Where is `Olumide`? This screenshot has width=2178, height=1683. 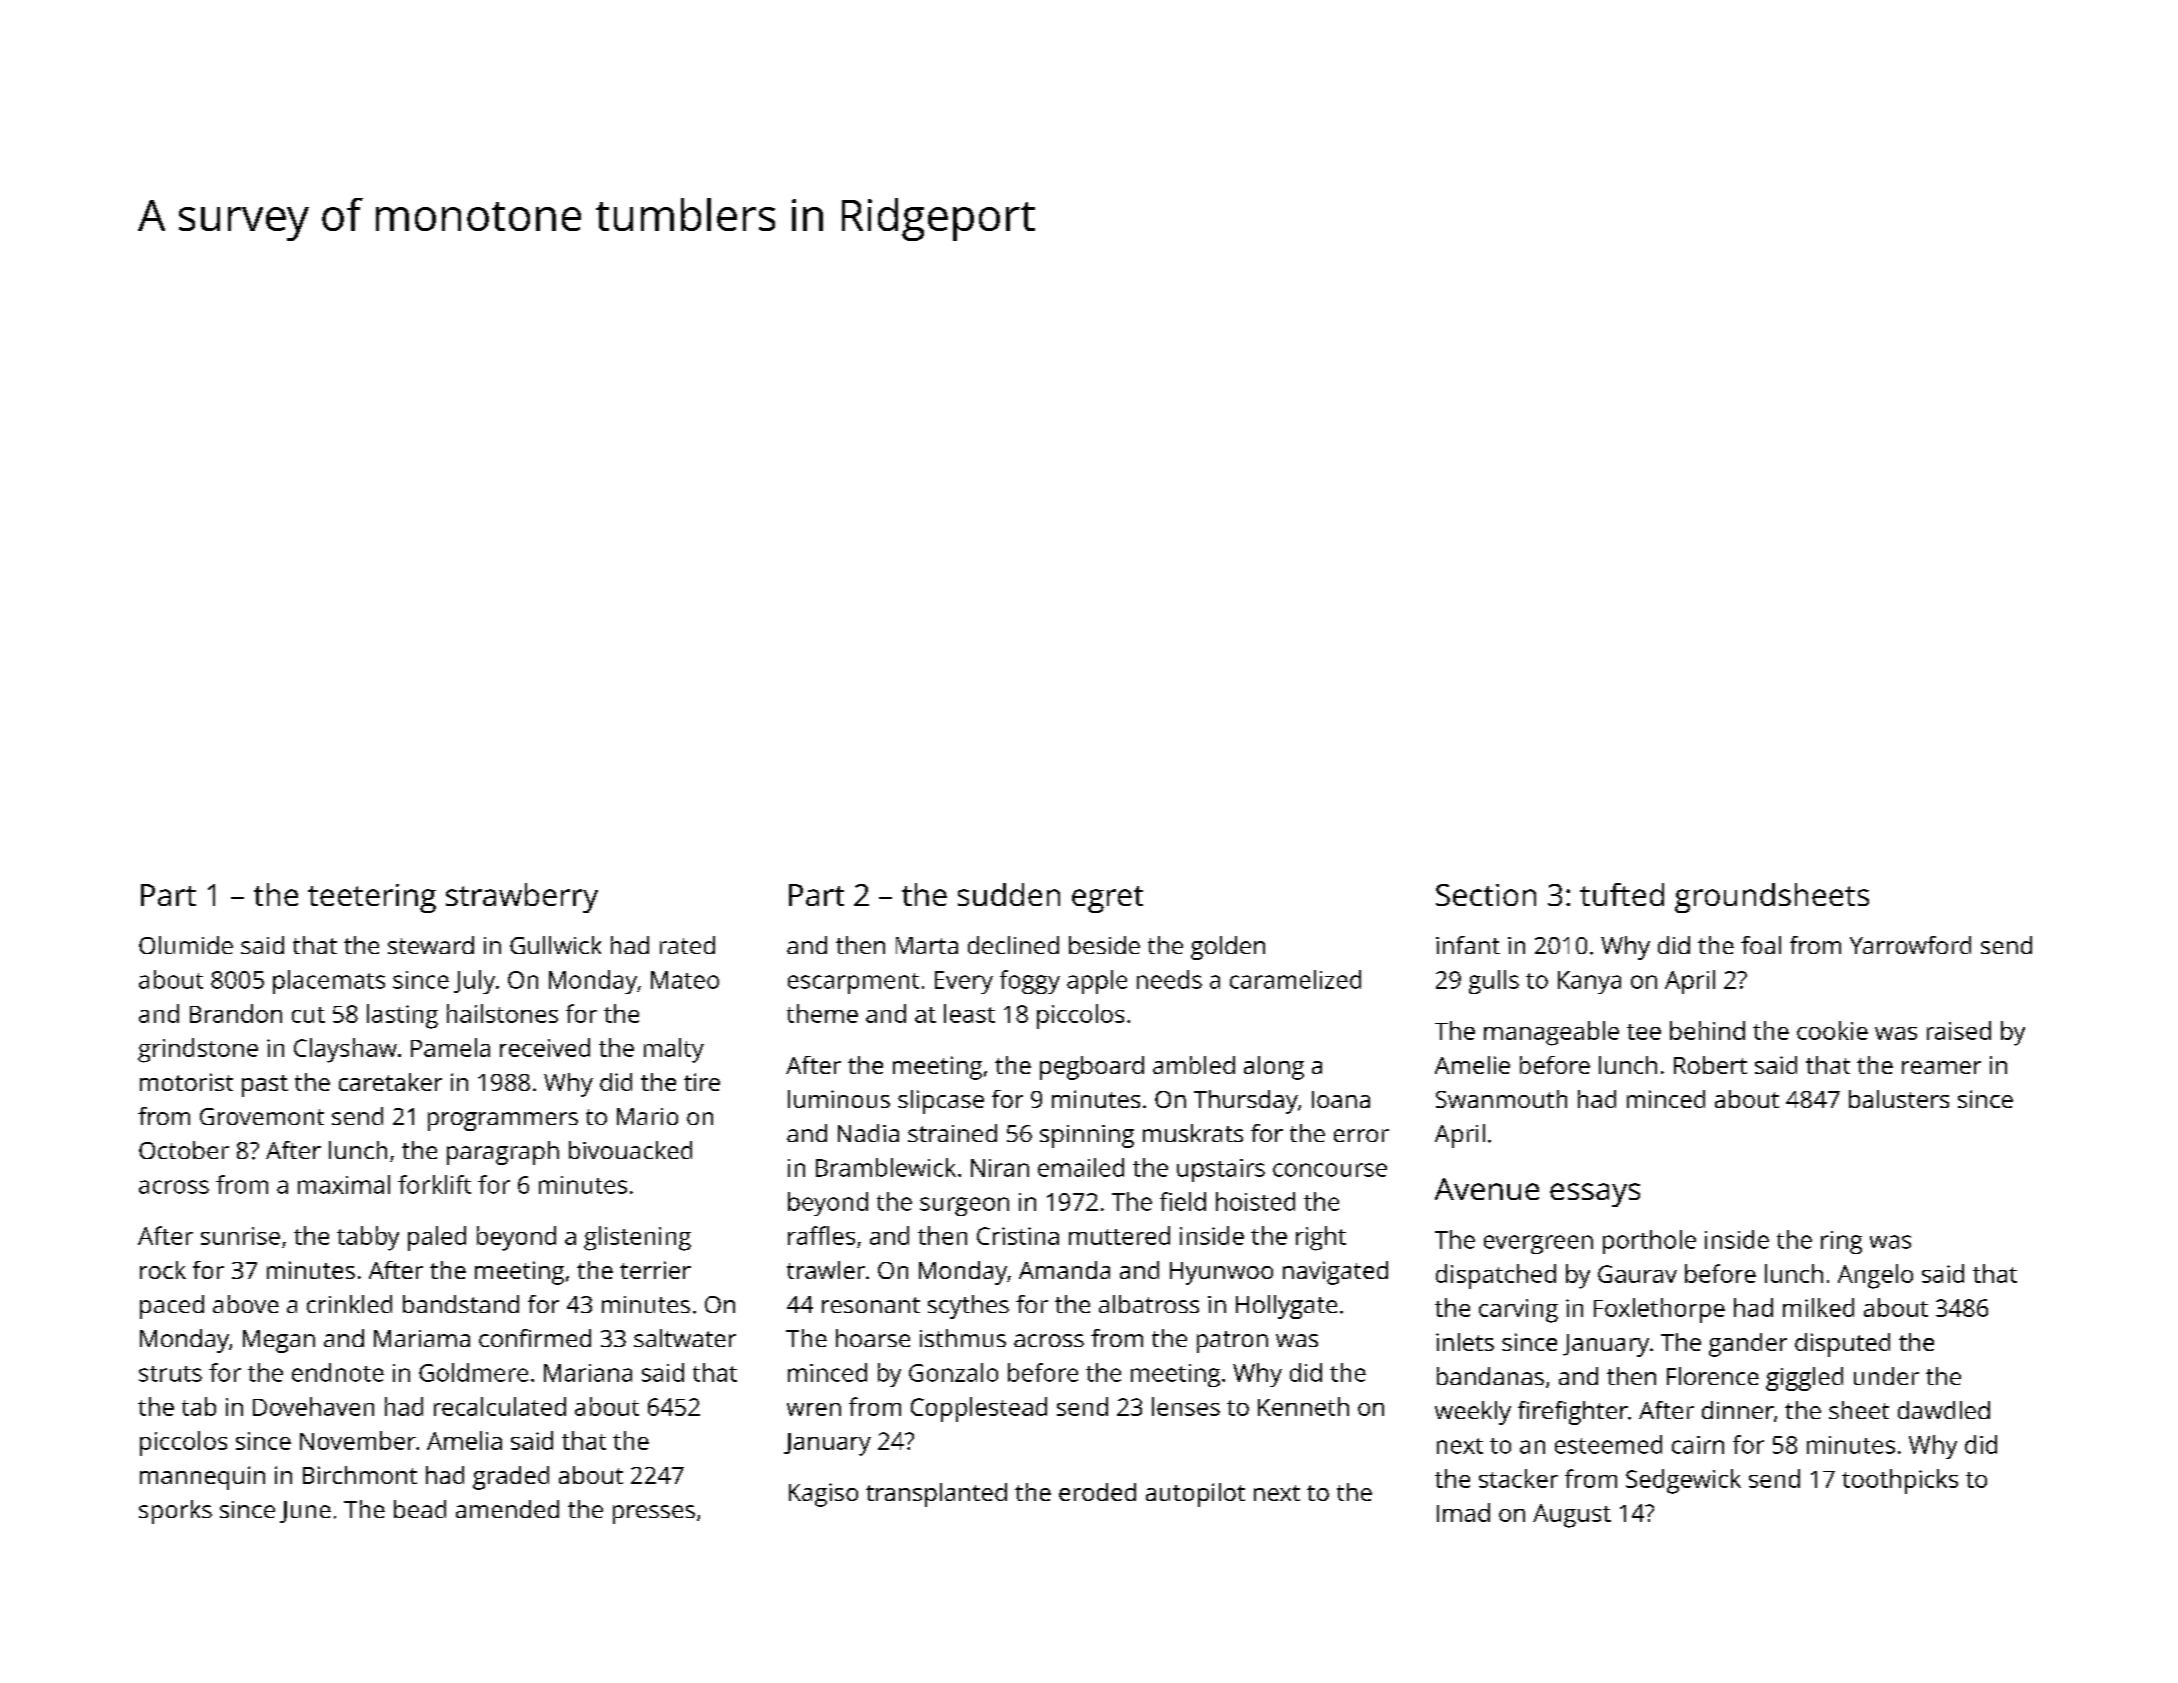 Olumide is located at coordinates (186, 945).
